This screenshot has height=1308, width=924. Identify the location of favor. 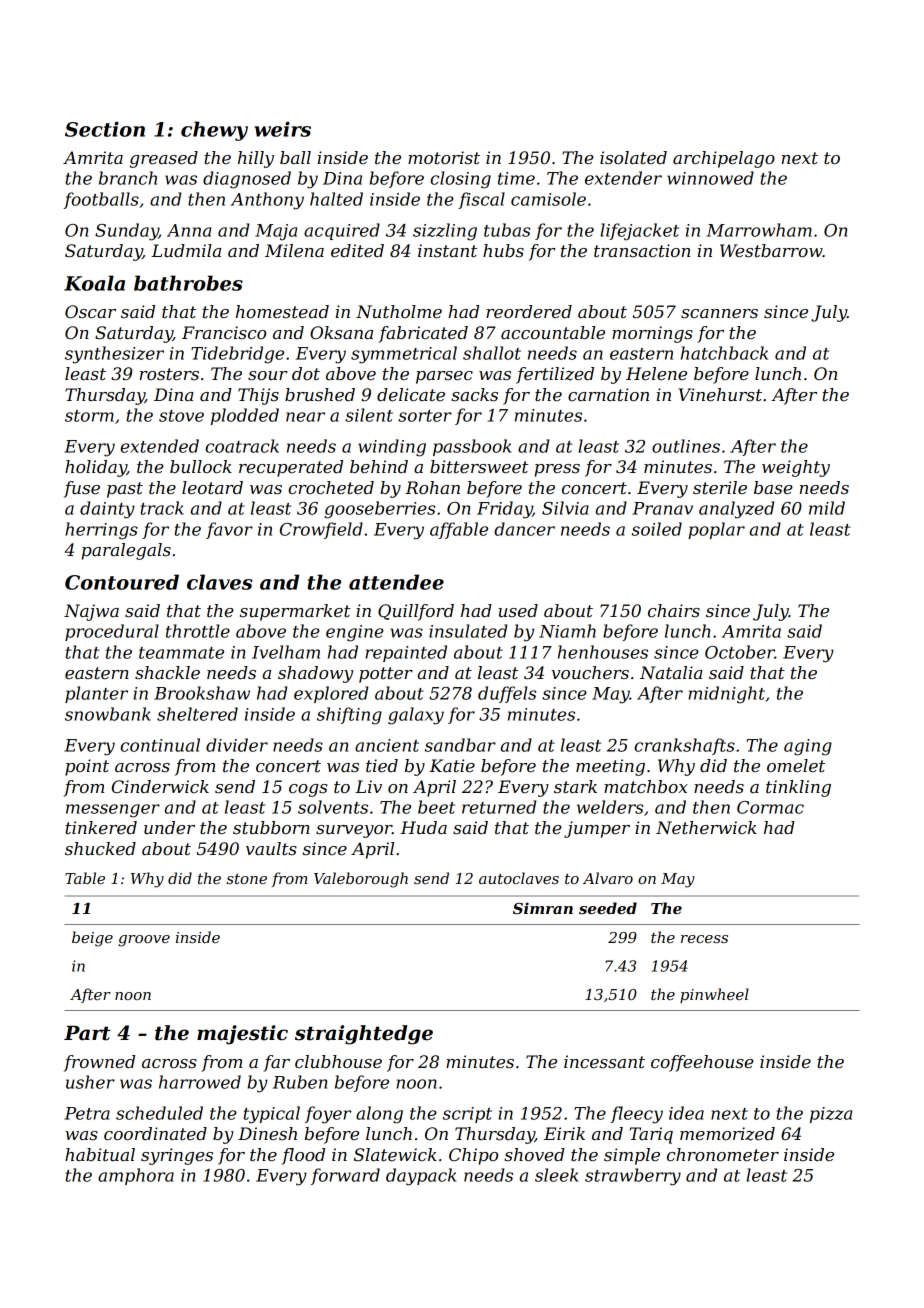
(229, 530).
